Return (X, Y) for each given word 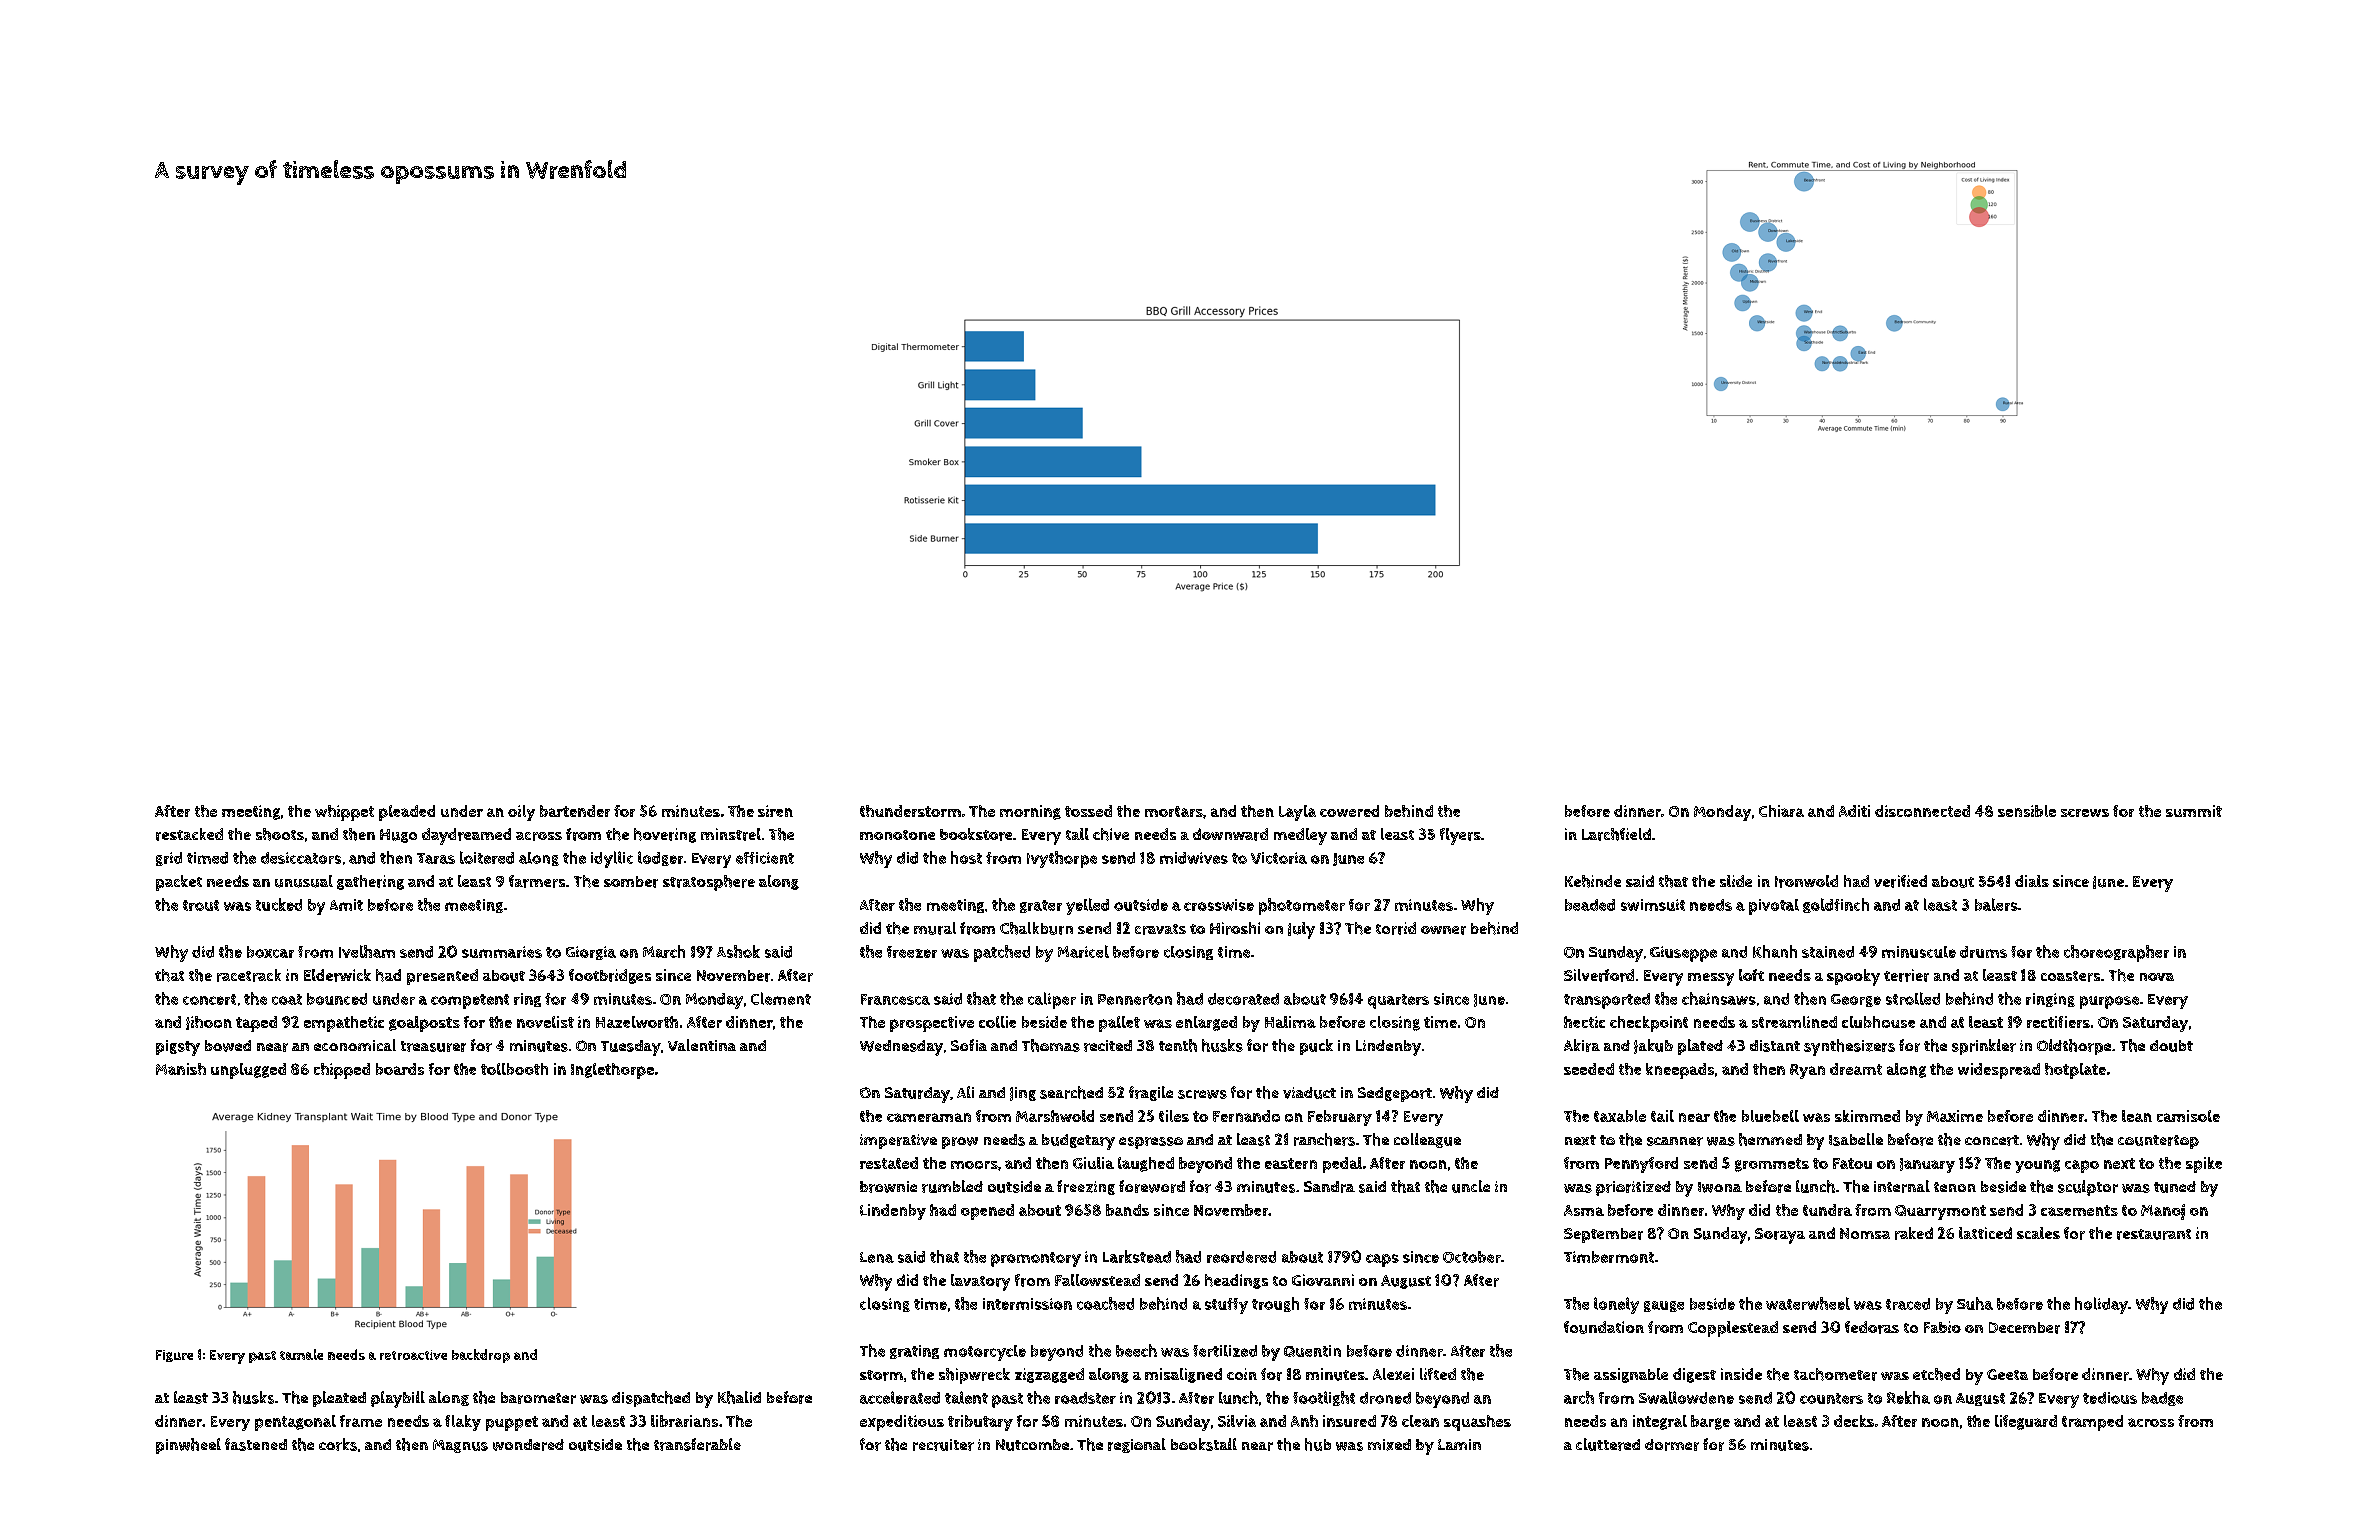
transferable (697, 1444)
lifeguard (2026, 1422)
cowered (1349, 811)
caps (1382, 1260)
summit (2194, 811)
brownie (888, 1187)
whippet (344, 813)
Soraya (1780, 1236)
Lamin (1459, 1444)
